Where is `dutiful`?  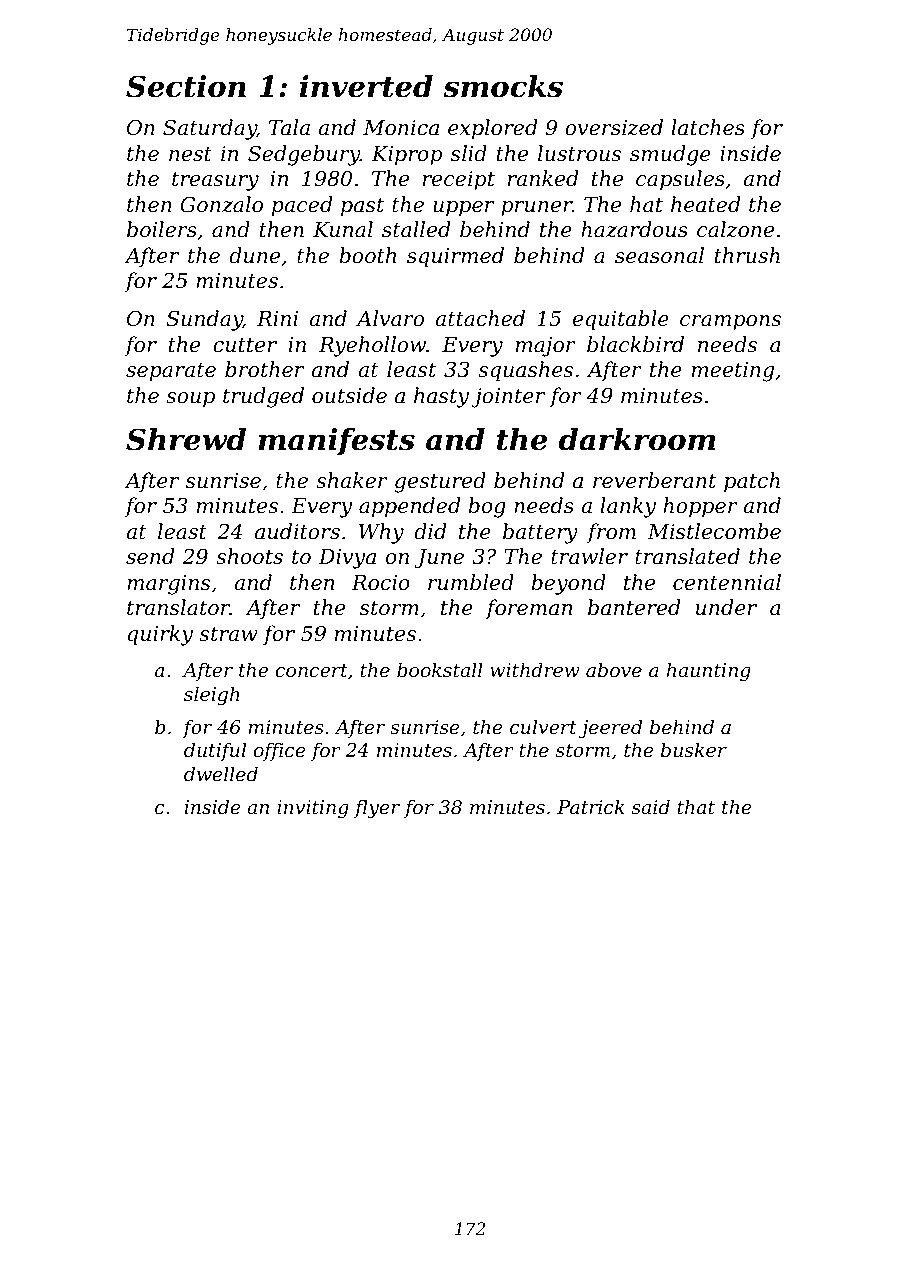 dutiful is located at coordinates (215, 751).
